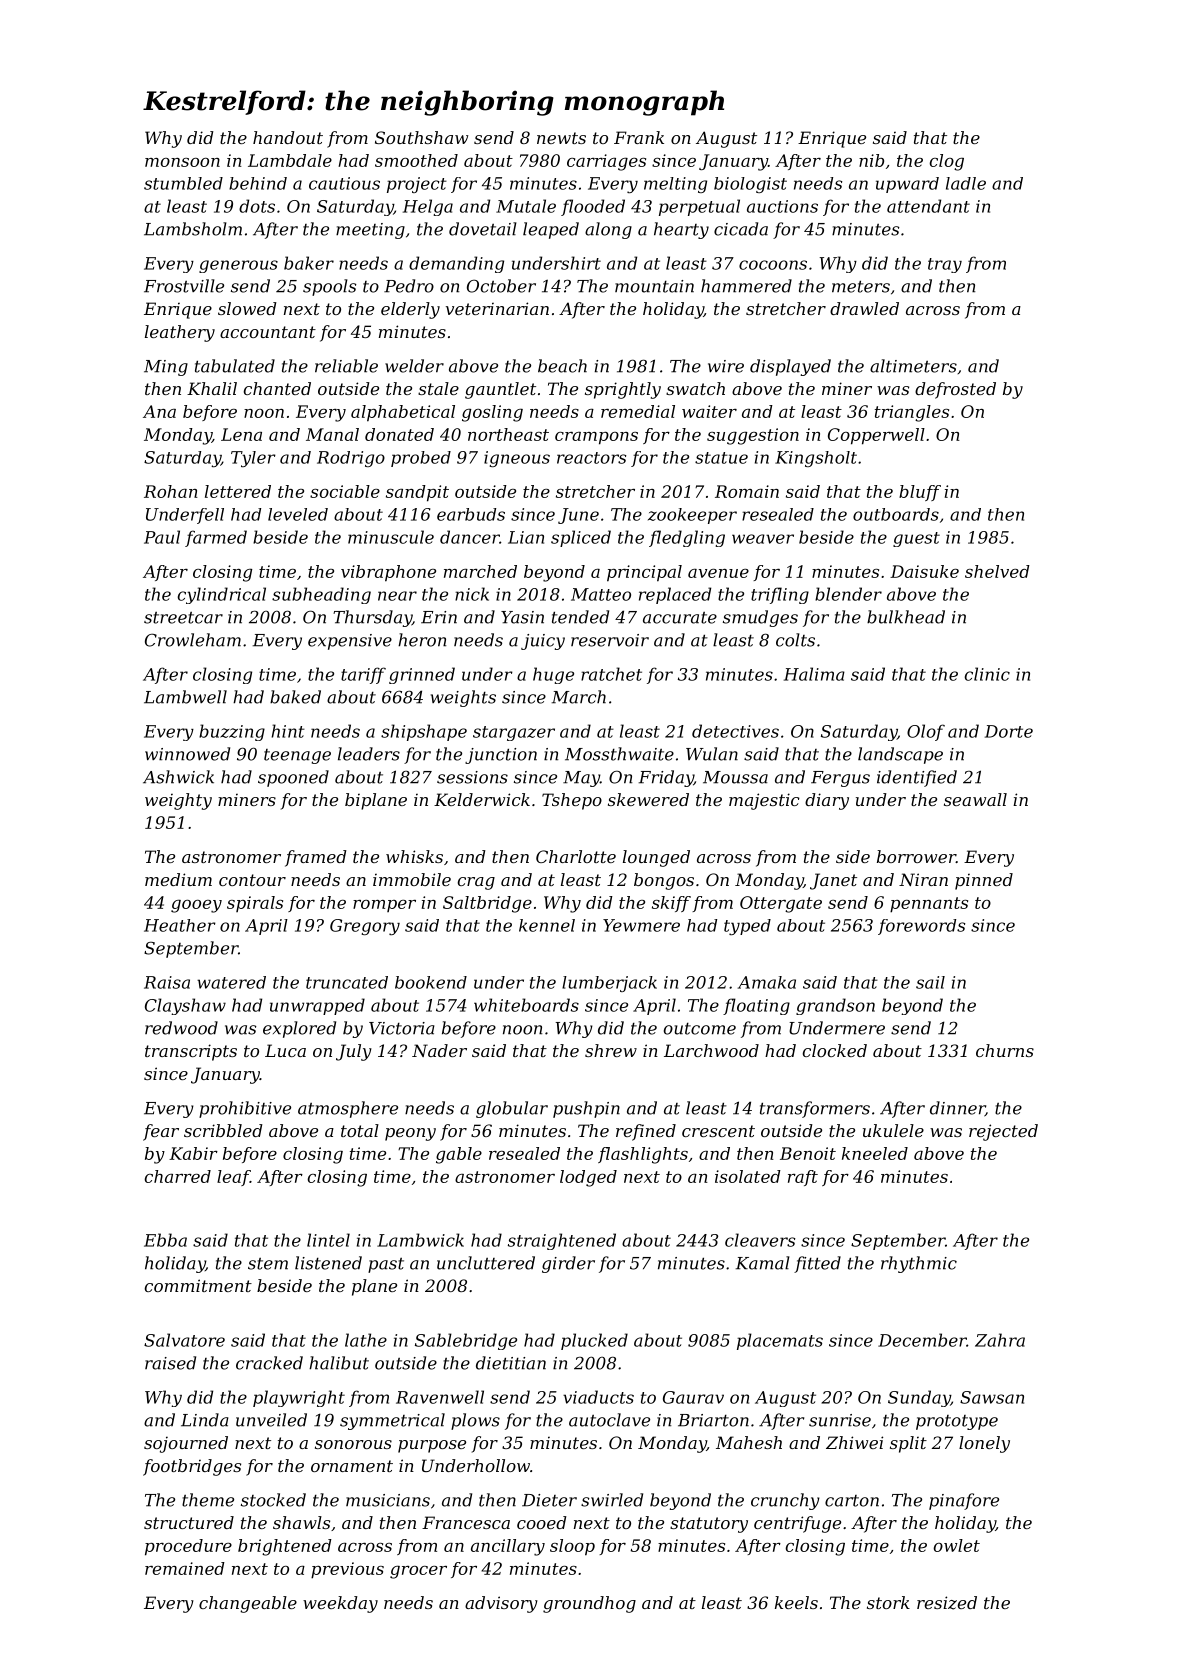  Describe the element at coordinates (253, 459) in the document. I see `Tyler` at that location.
